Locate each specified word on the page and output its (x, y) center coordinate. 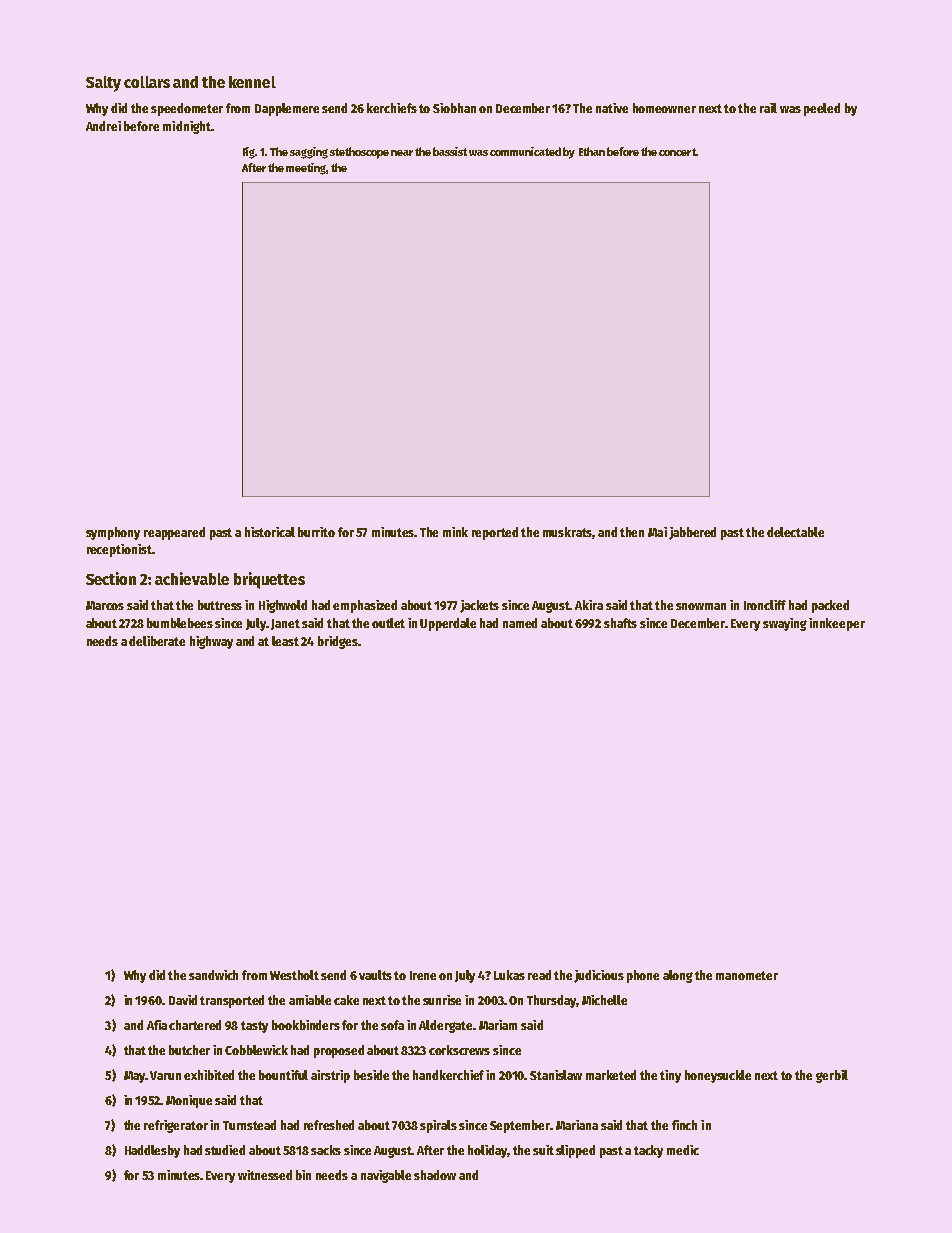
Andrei (103, 126)
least (285, 641)
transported (232, 1001)
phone (643, 976)
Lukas (509, 975)
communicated (525, 151)
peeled (822, 109)
